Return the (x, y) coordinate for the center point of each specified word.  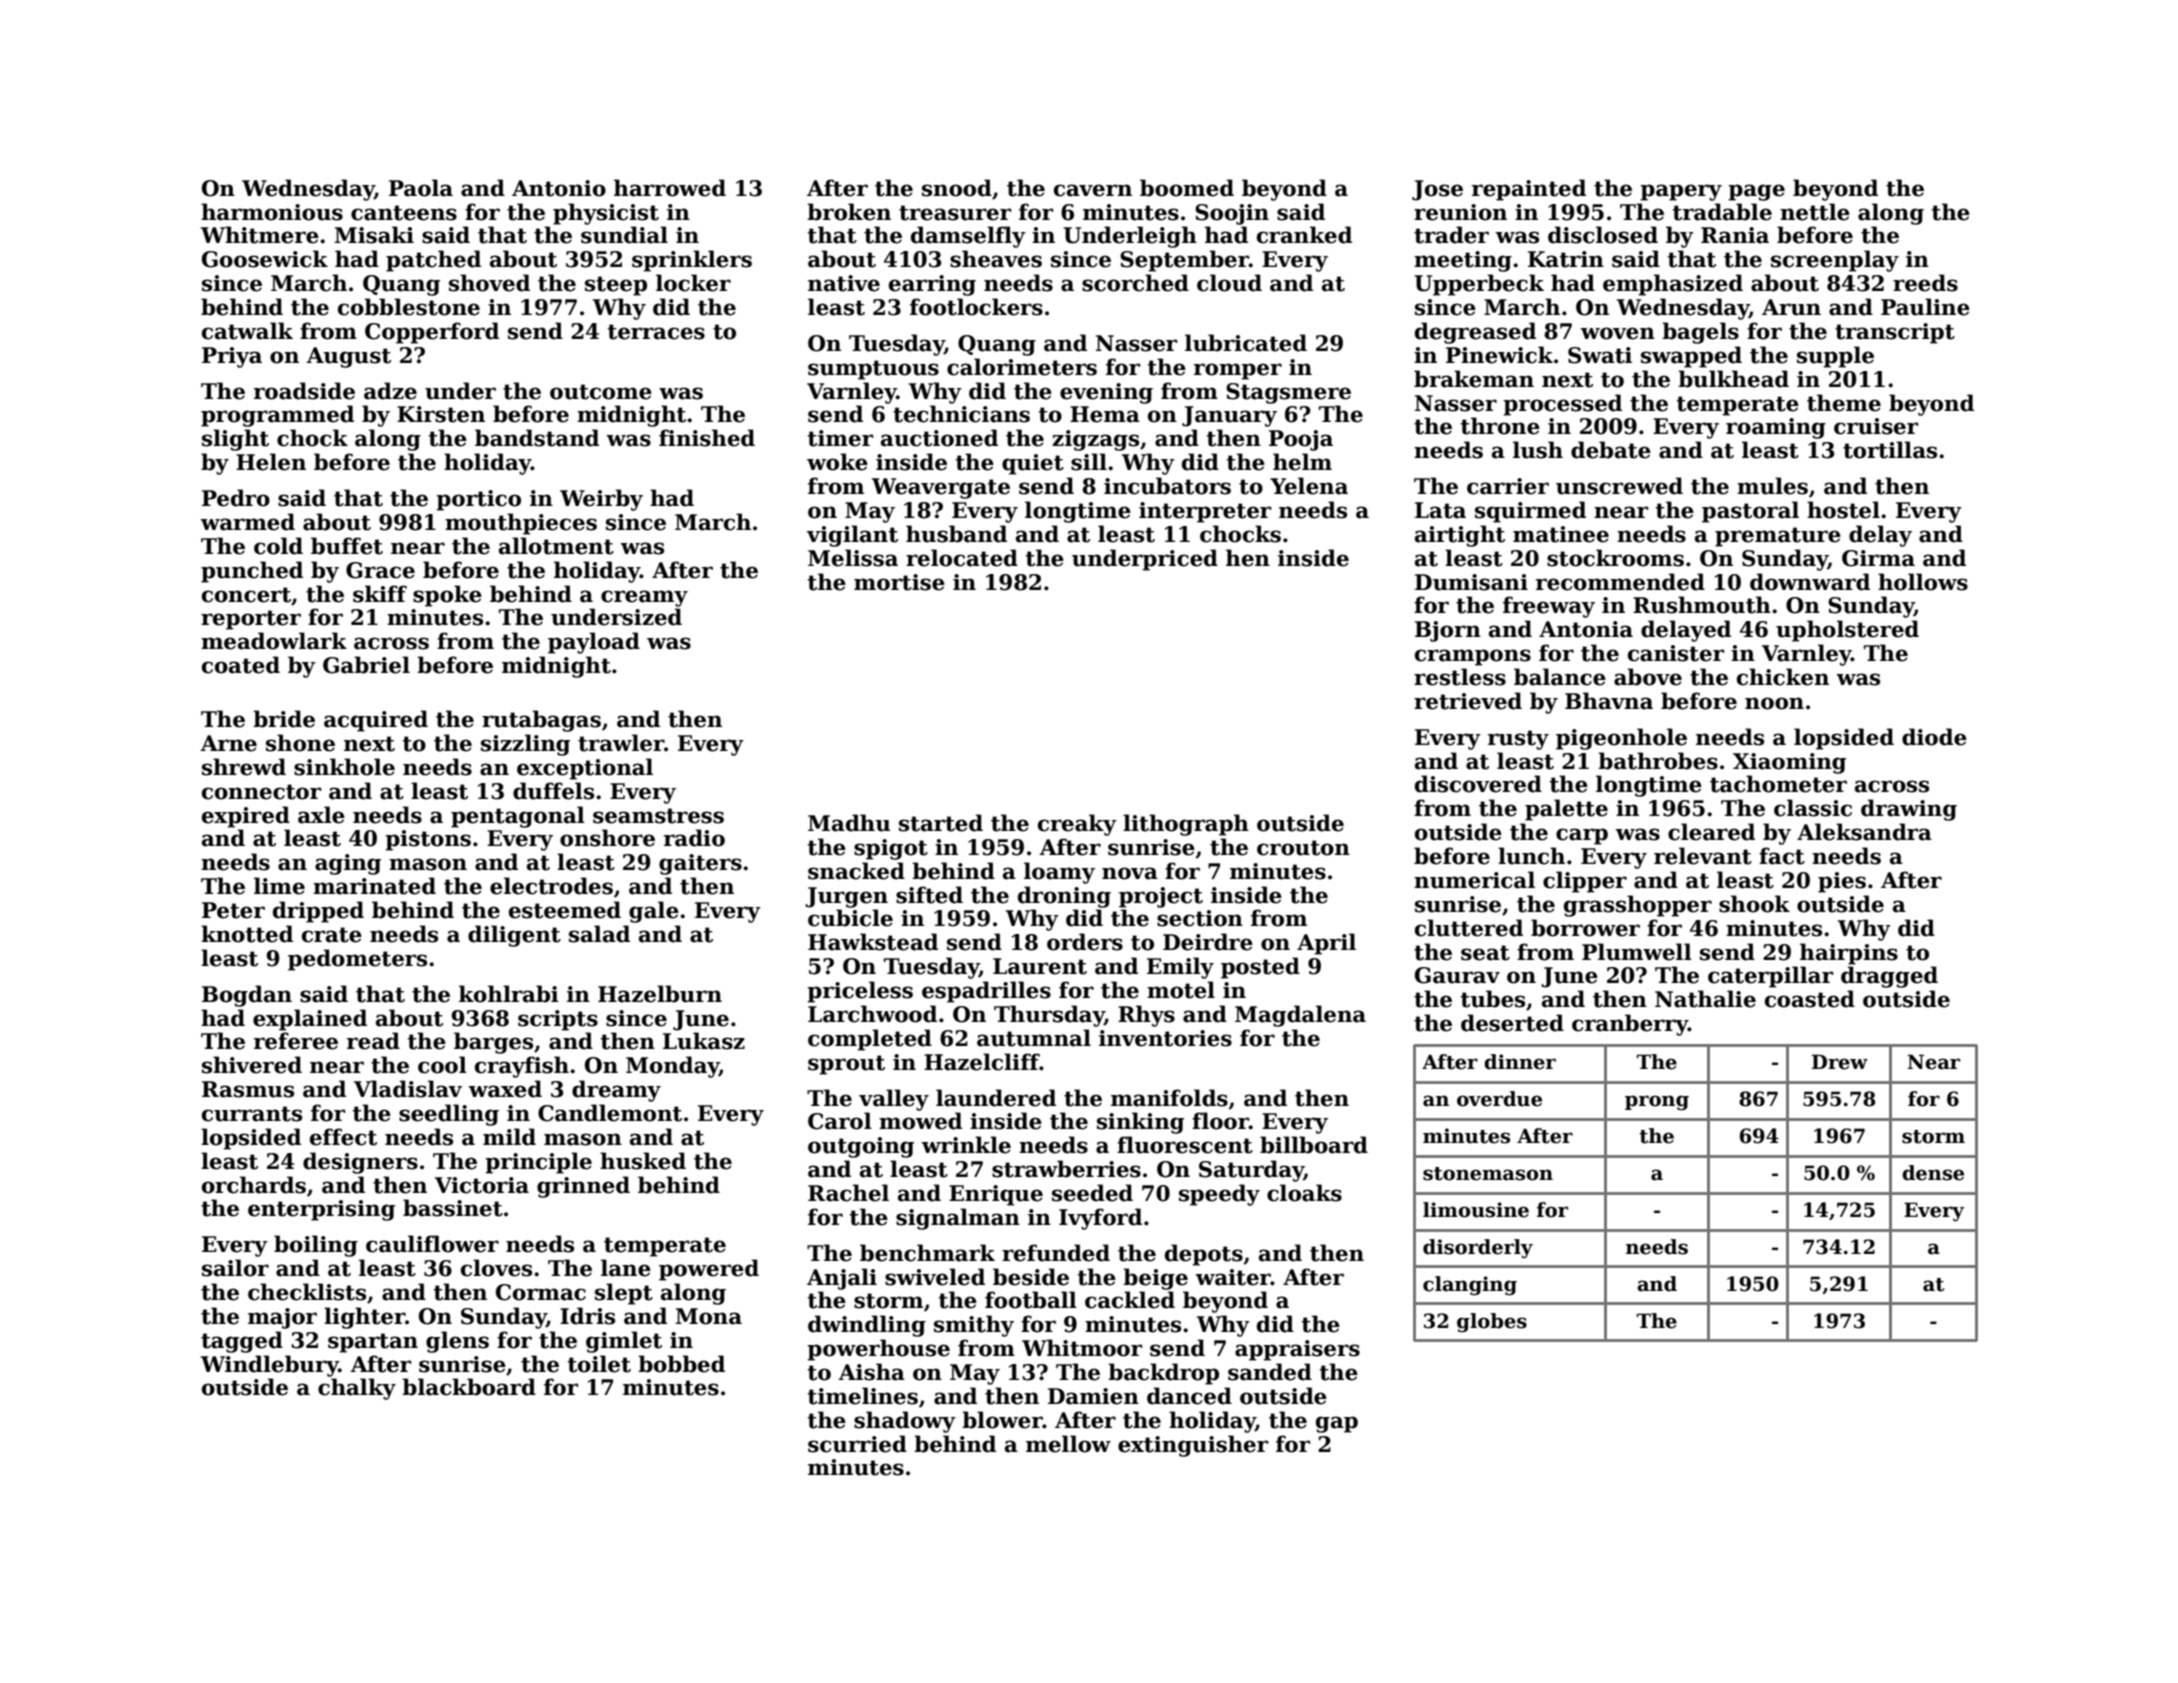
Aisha (871, 1372)
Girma (1878, 558)
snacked (856, 871)
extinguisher (1193, 1446)
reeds (1925, 283)
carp (1582, 836)
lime (279, 886)
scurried (857, 1444)
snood (957, 188)
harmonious (272, 212)
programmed (277, 416)
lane (626, 1268)
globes (1492, 1322)
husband (956, 534)
